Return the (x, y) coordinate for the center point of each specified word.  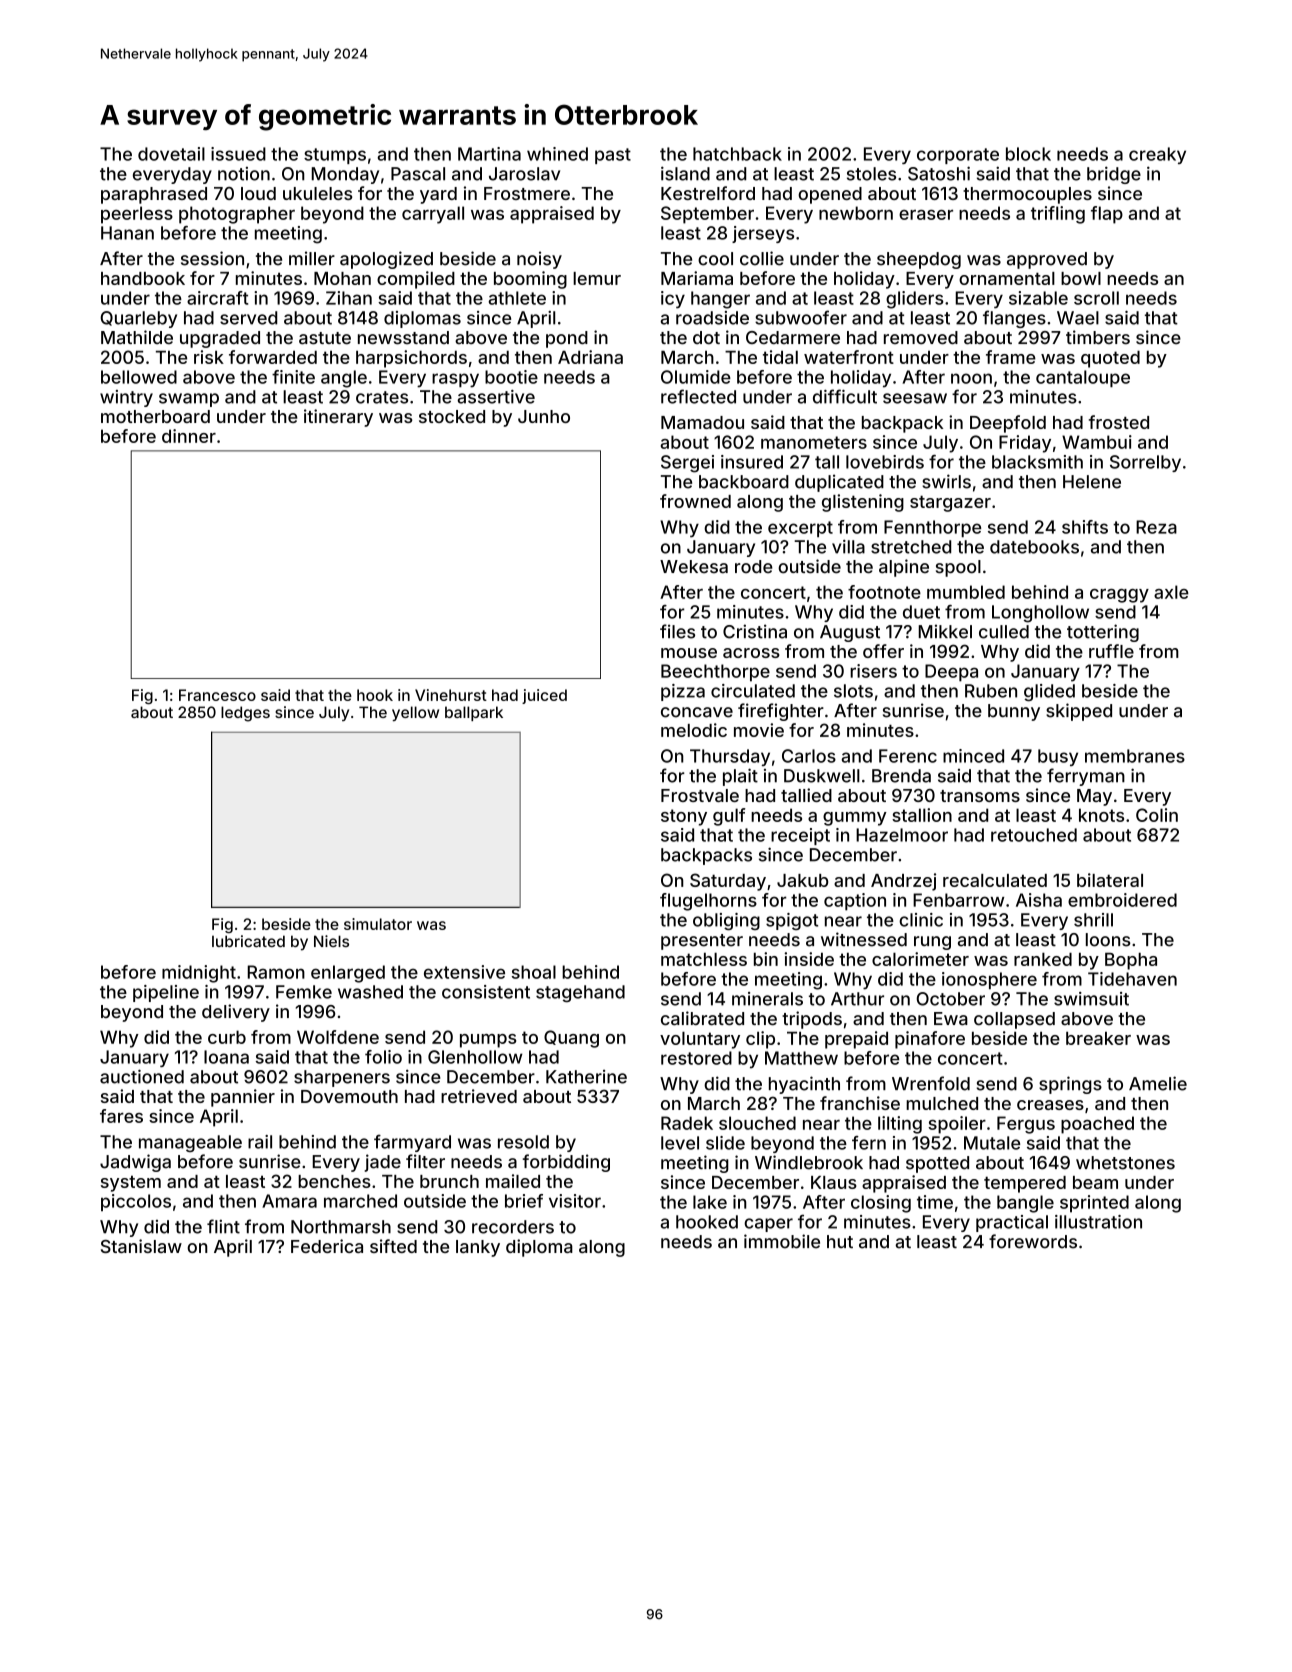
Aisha (1039, 900)
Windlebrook (809, 1162)
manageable (190, 1143)
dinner (189, 436)
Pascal (418, 174)
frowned (695, 501)
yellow (415, 713)
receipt (800, 836)
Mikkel (945, 631)
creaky (1157, 155)
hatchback (737, 154)
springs (1070, 1085)
